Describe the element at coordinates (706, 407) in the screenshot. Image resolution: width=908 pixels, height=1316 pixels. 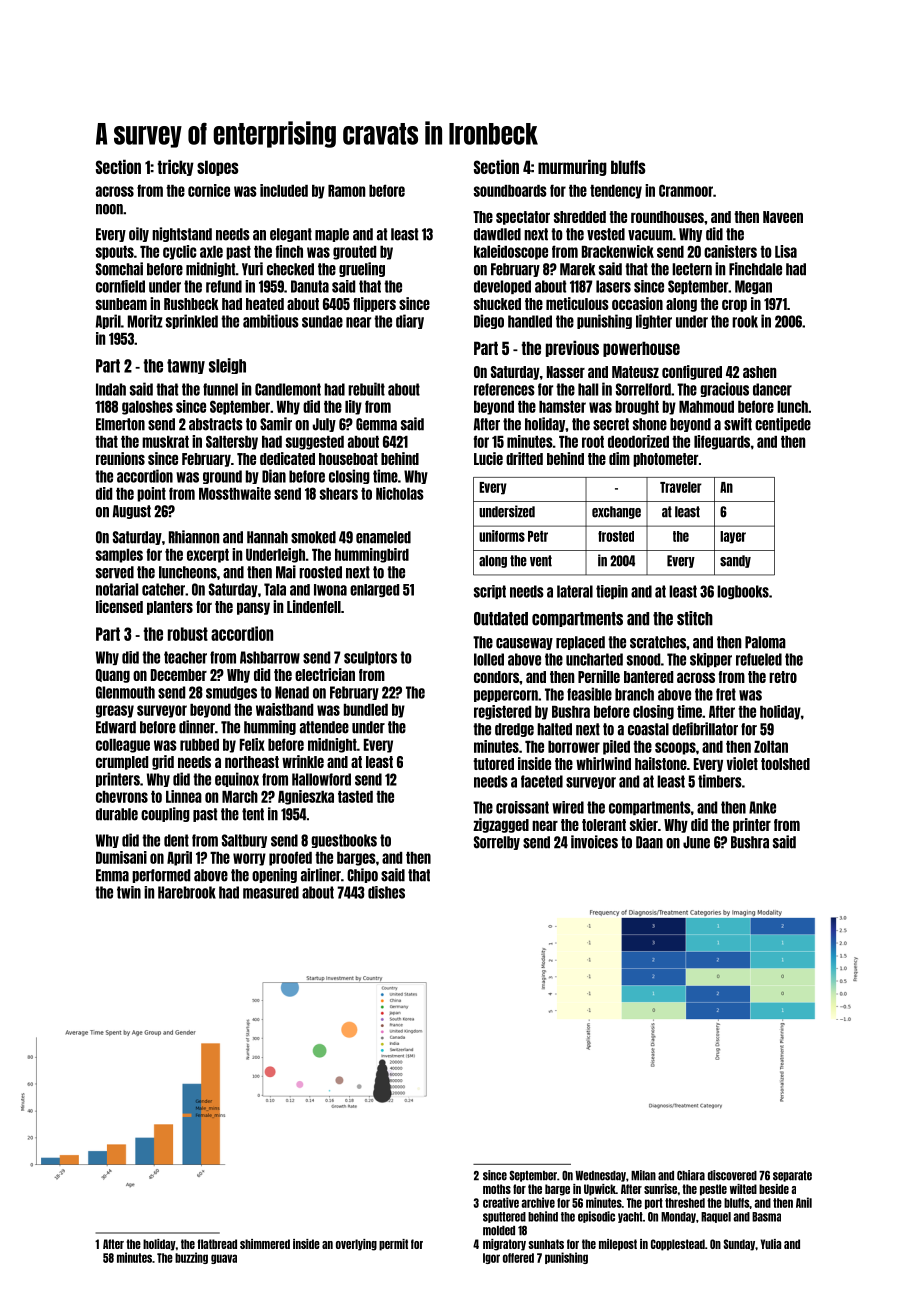
I see `Mahmoud` at that location.
